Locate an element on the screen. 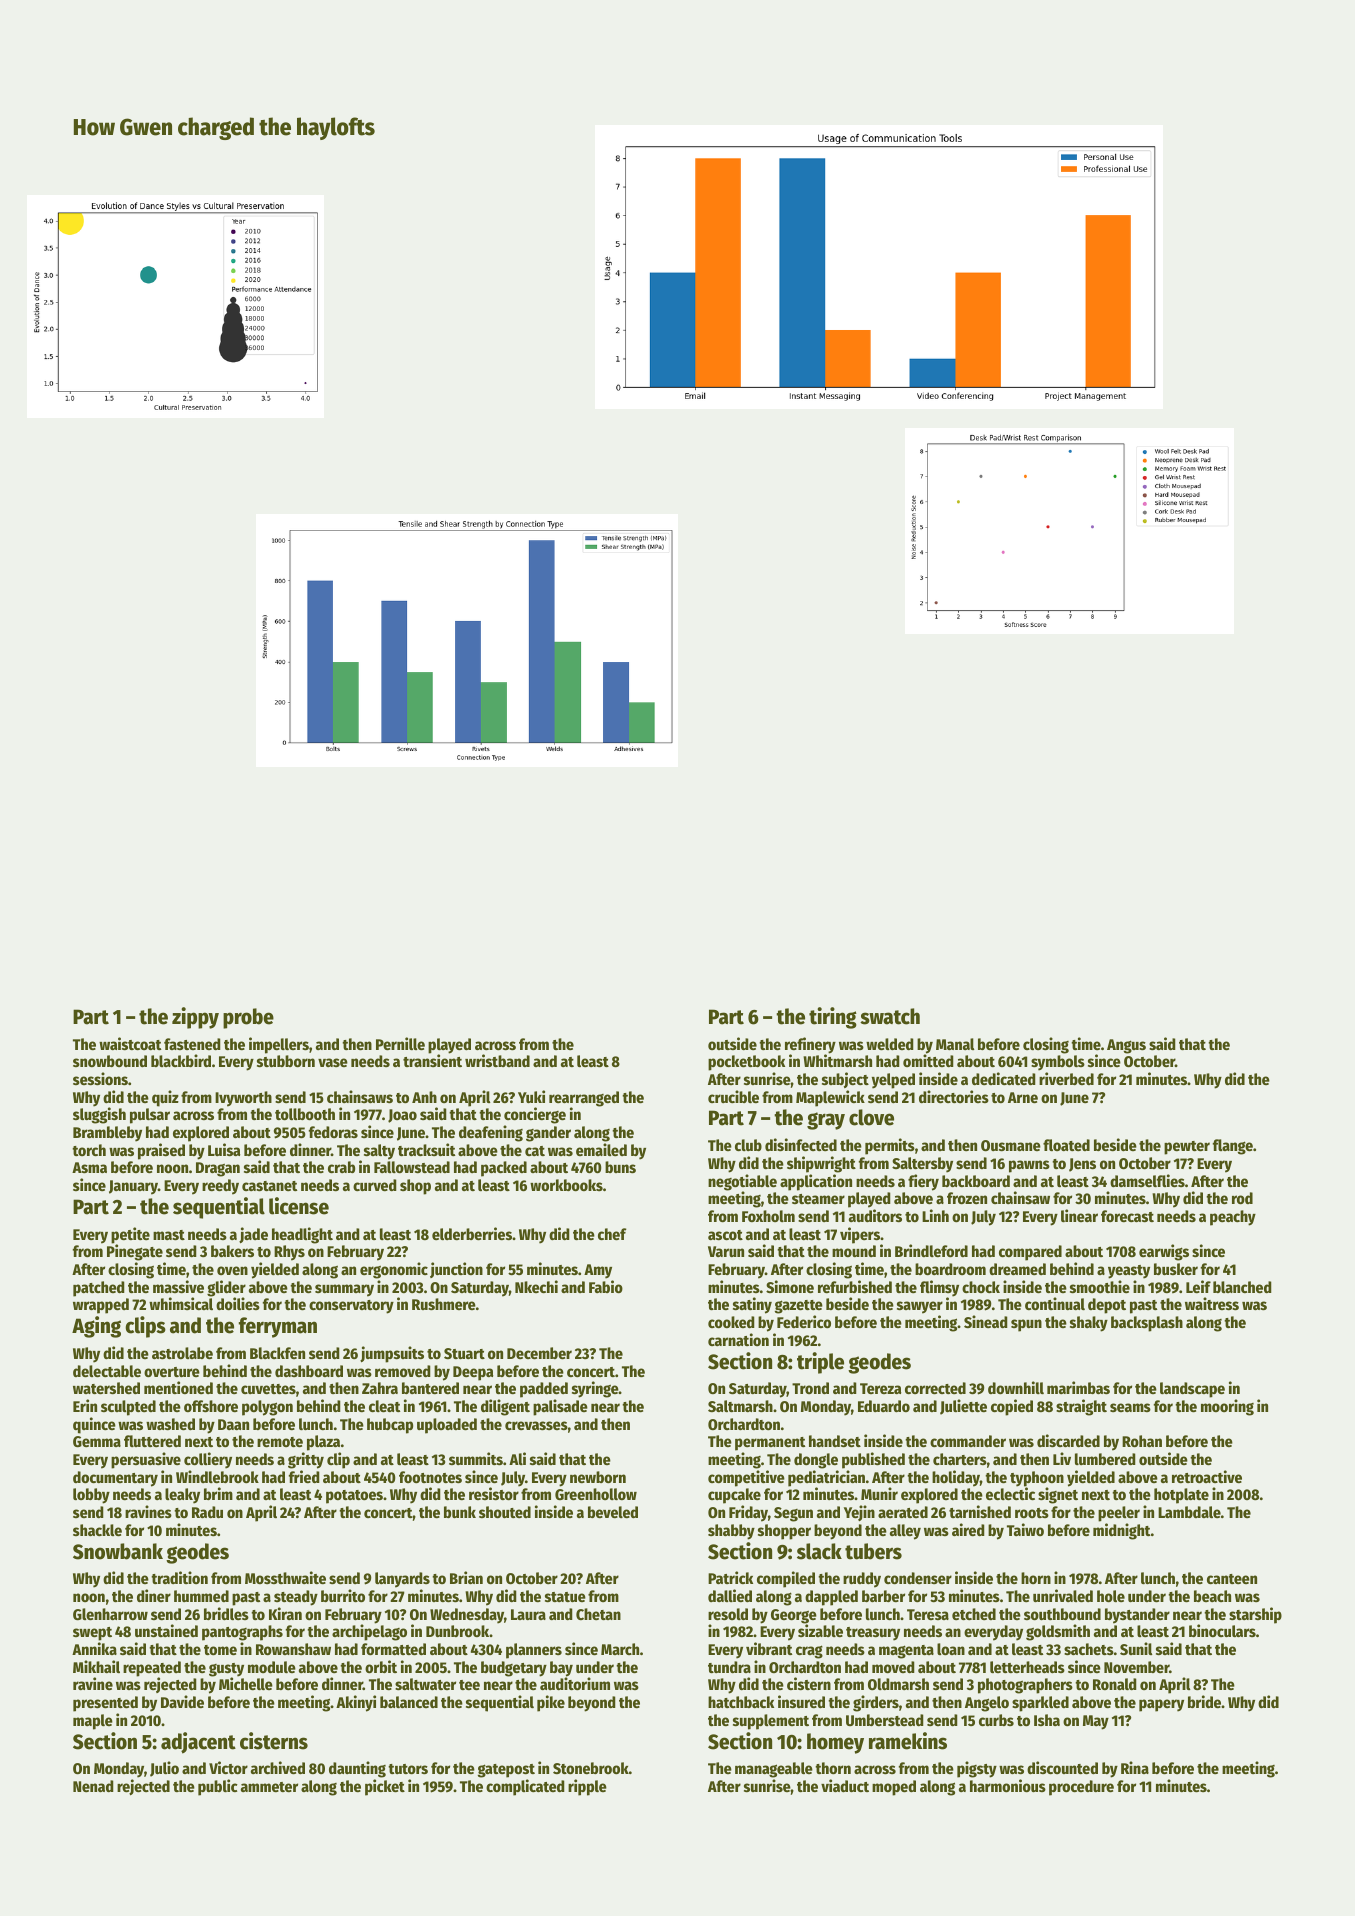  tiring is located at coordinates (833, 1018).
